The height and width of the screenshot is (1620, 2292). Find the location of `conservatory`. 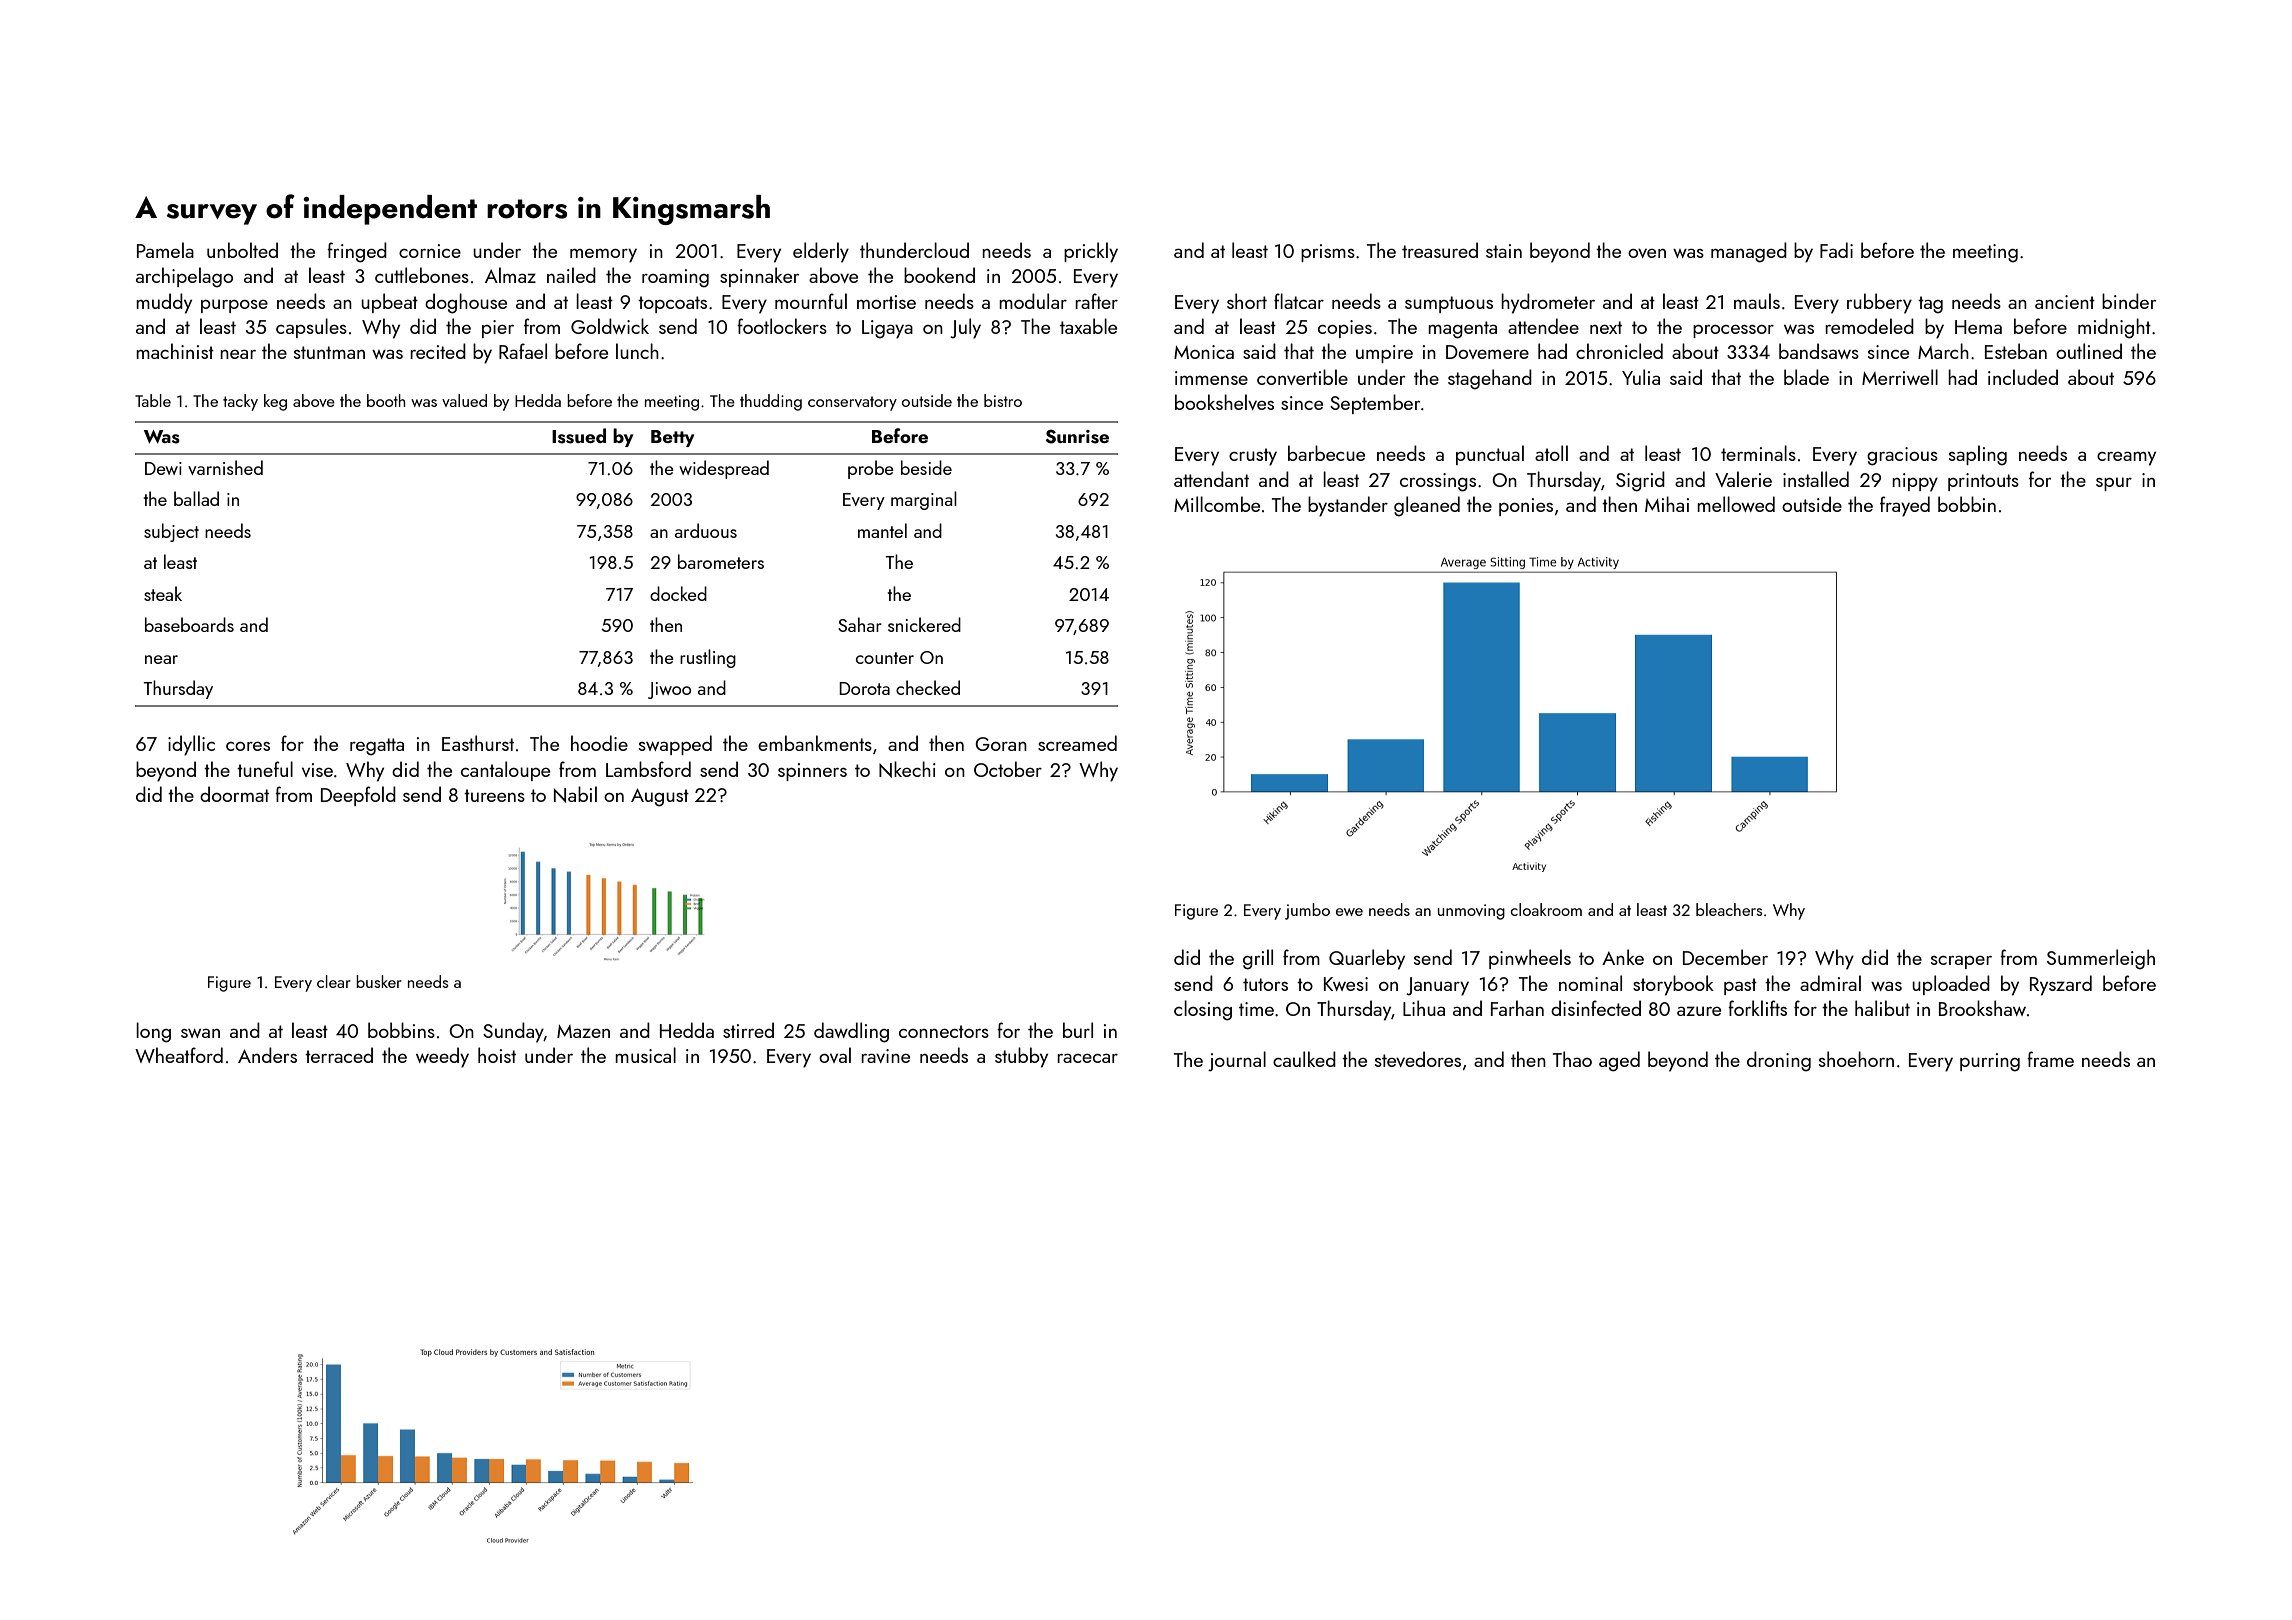

conservatory is located at coordinates (852, 403).
